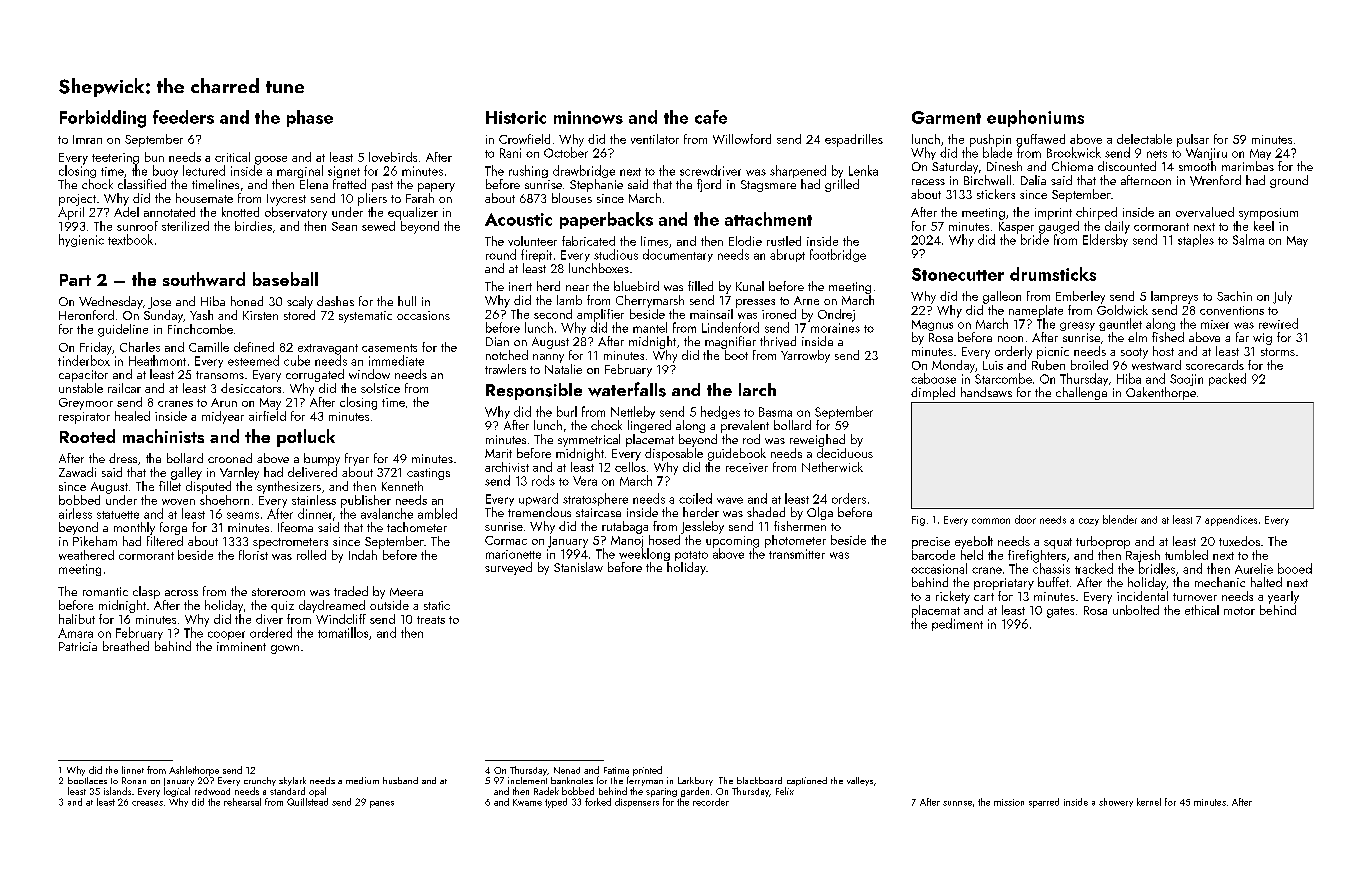 This screenshot has width=1372, height=887. What do you see at coordinates (578, 567) in the screenshot?
I see `Stanislaw` at bounding box center [578, 567].
